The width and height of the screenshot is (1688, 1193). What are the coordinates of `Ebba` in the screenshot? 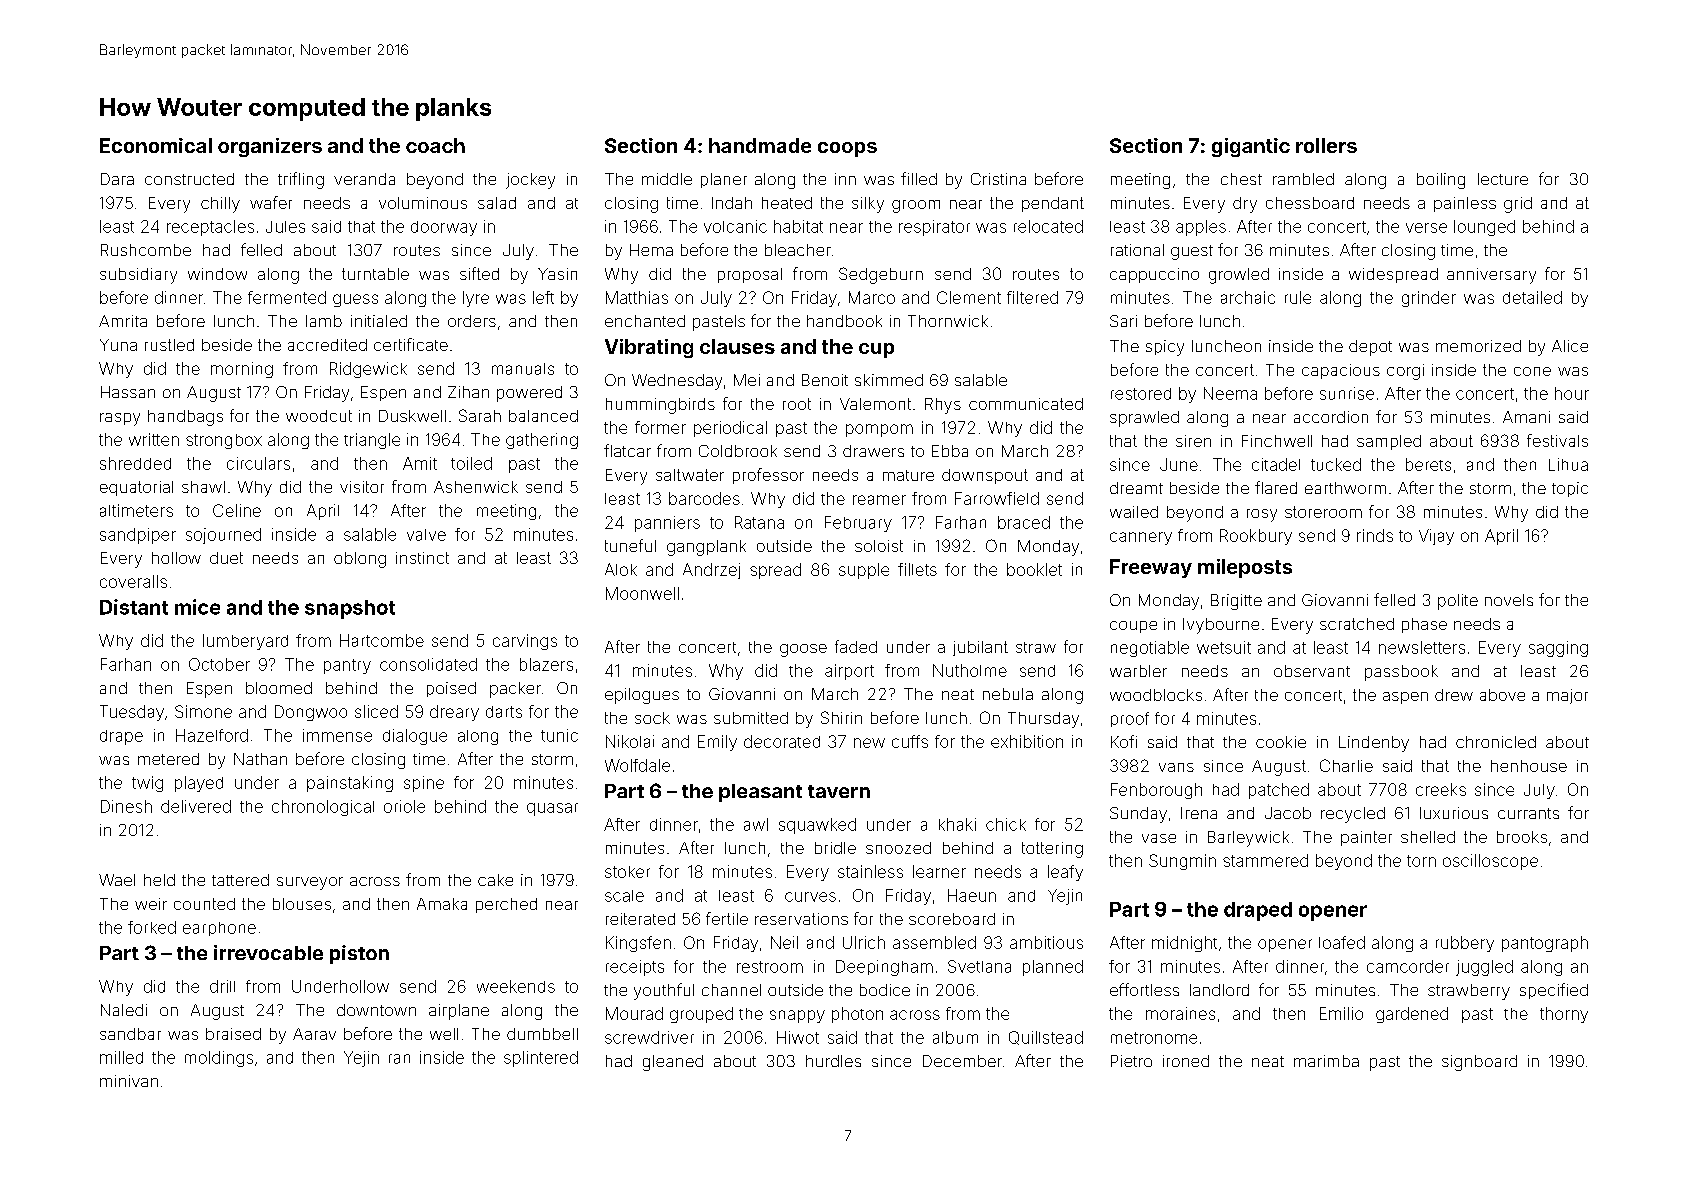 It's located at (950, 451).
